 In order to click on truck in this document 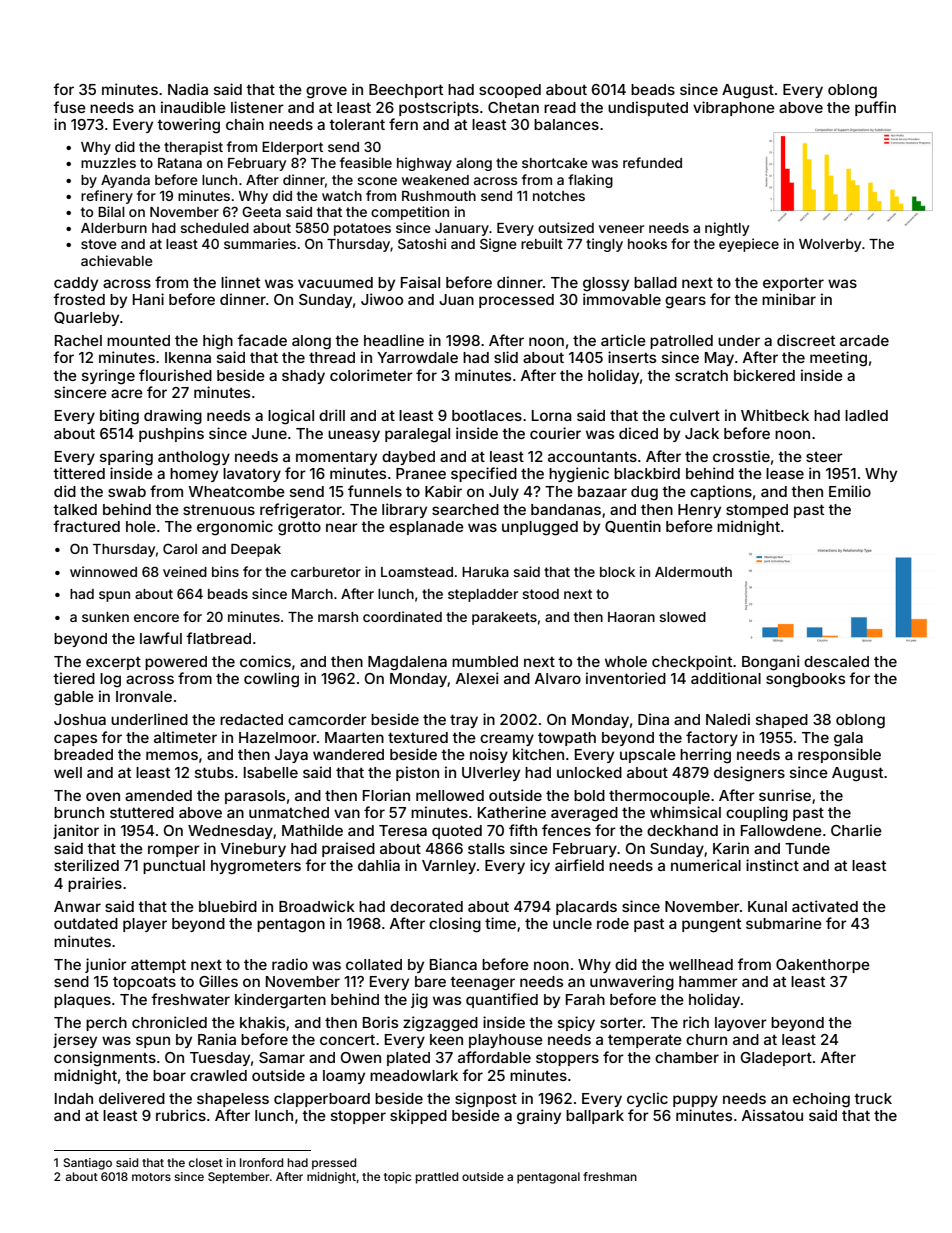, I will do `click(873, 1098)`.
